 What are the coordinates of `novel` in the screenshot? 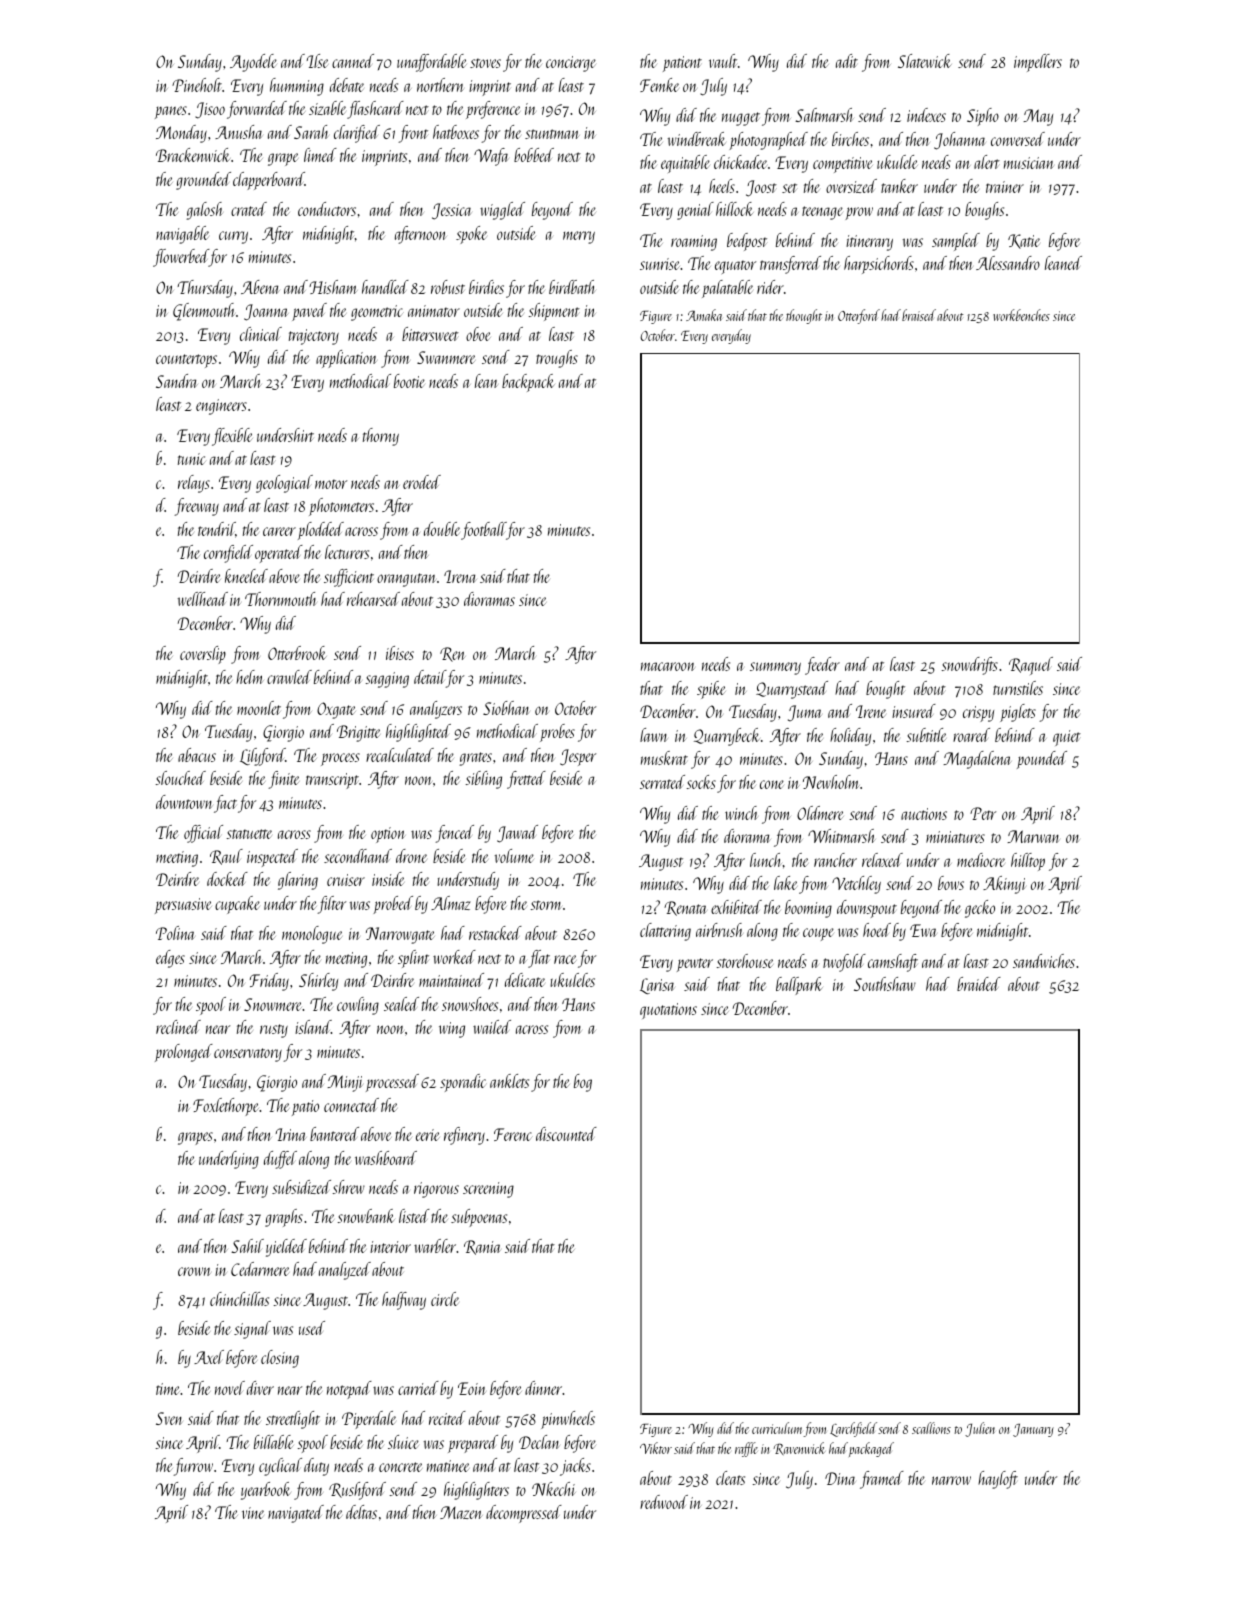 It's located at (230, 1388).
